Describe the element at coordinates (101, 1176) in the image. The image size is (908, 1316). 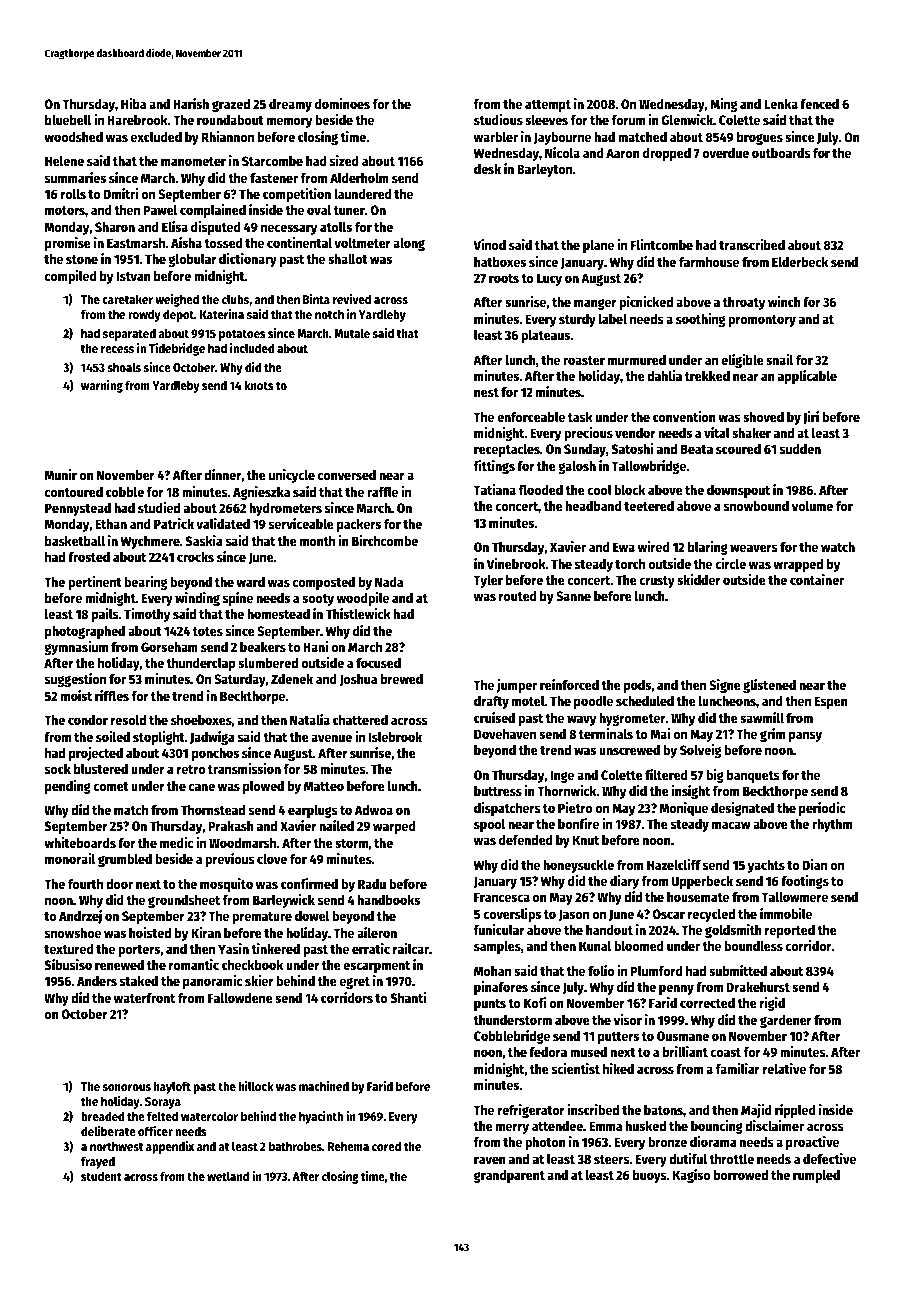
I see `student` at that location.
